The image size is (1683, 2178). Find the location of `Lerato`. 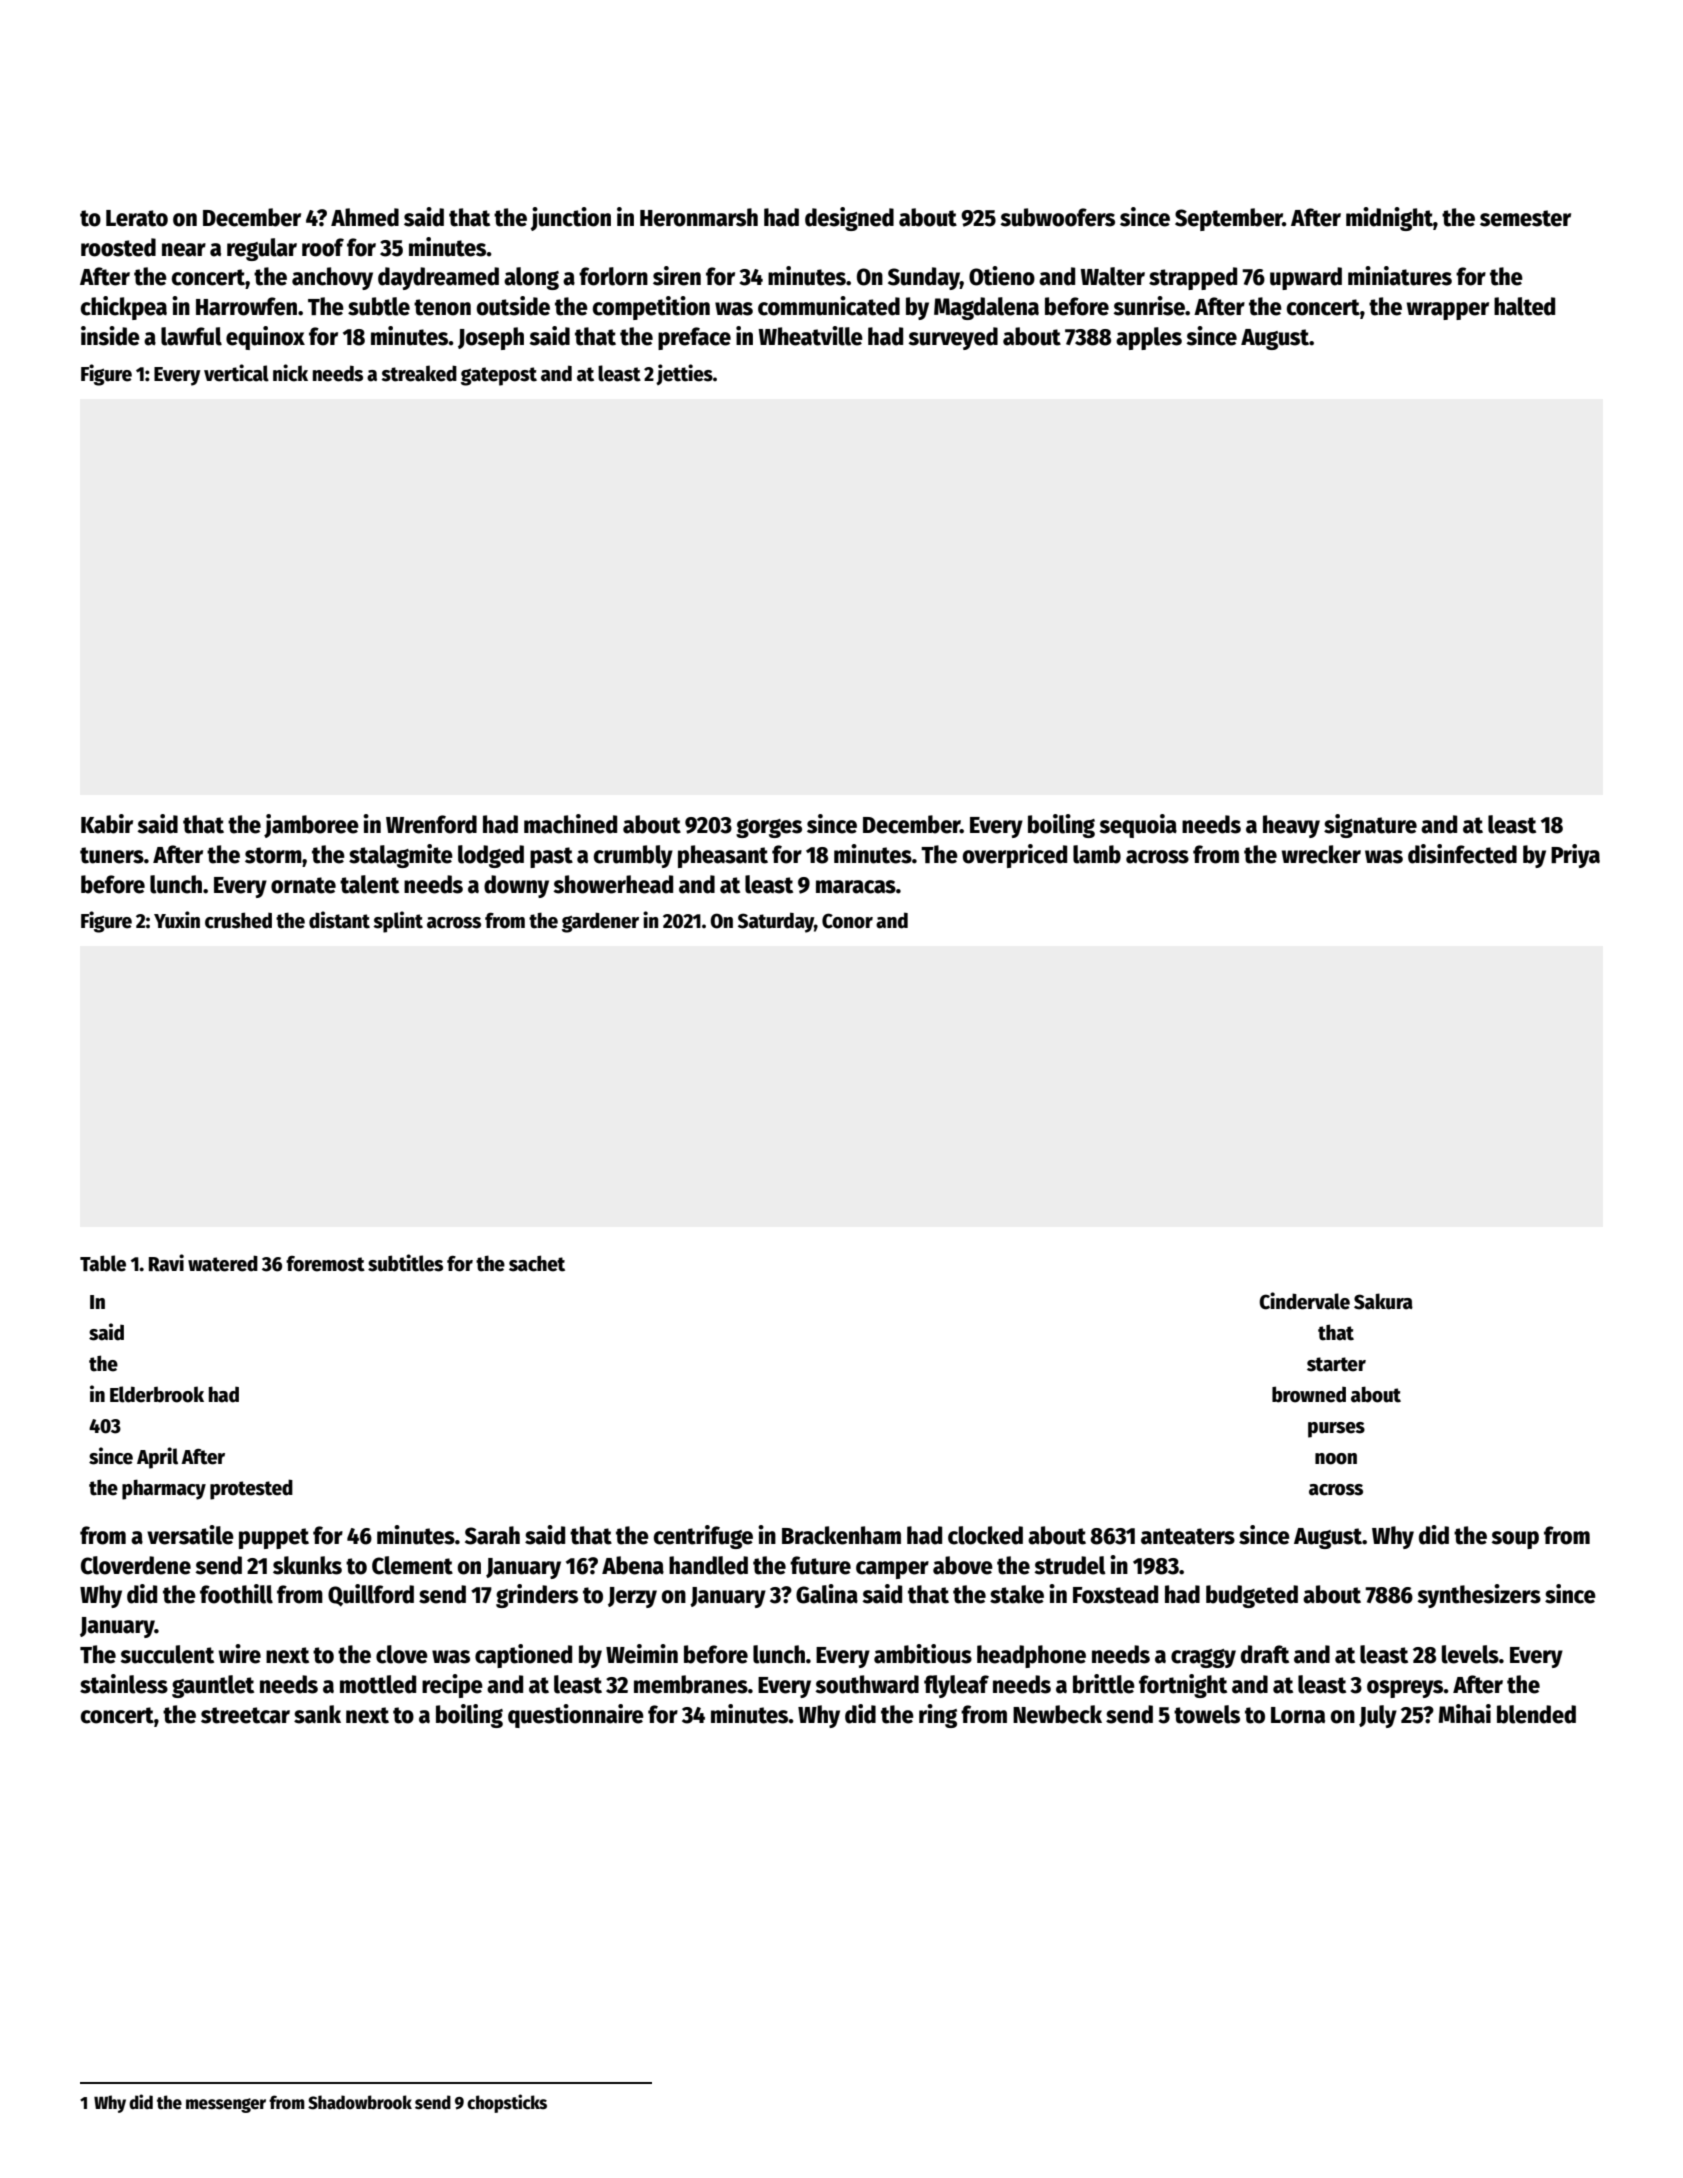

Lerato is located at coordinates (137, 218).
